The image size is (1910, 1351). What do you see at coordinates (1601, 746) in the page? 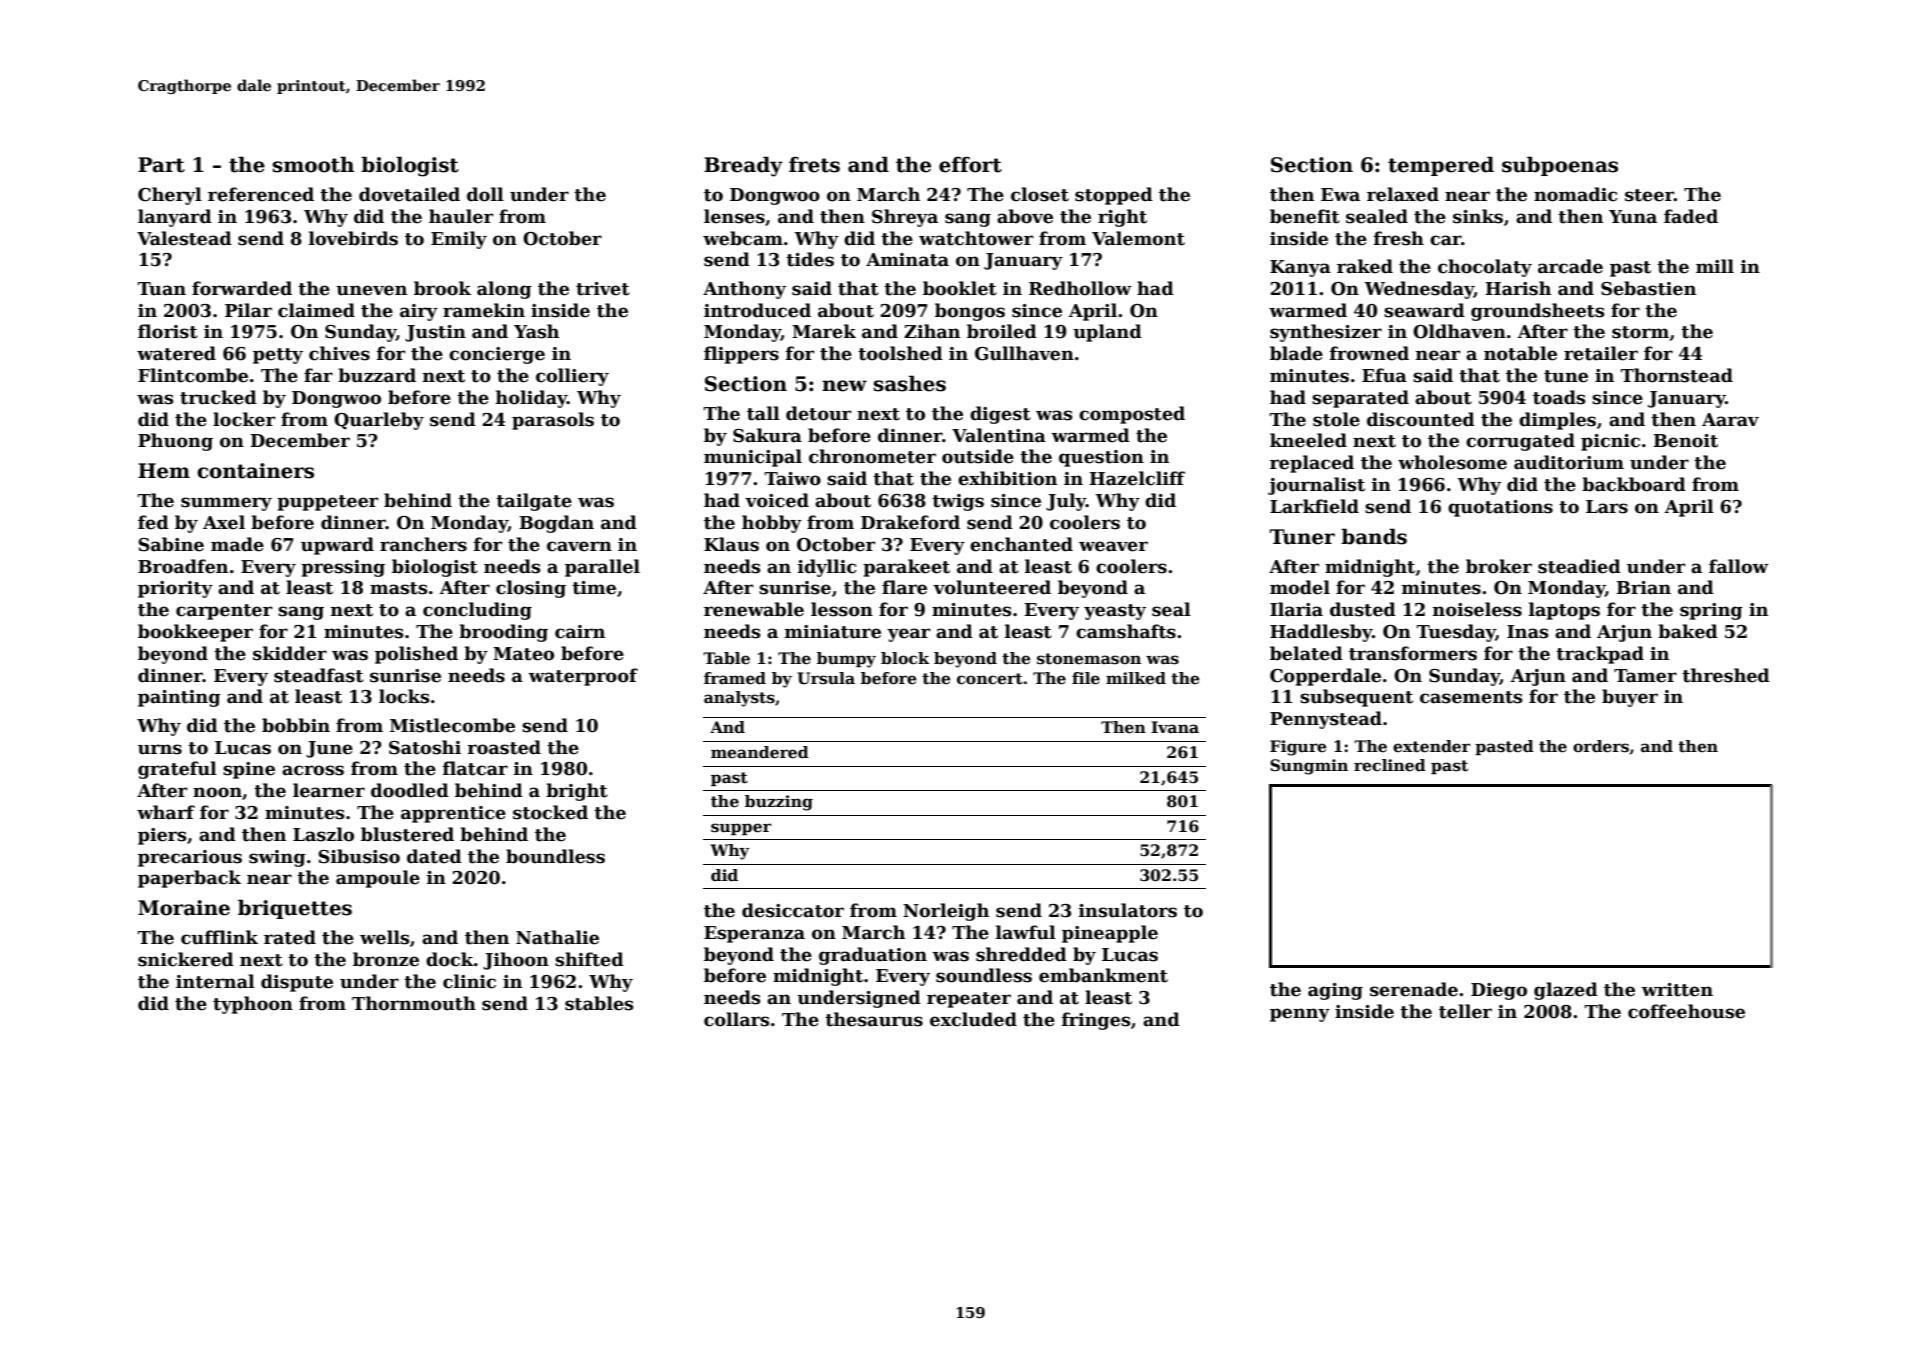
I see `orders` at bounding box center [1601, 746].
